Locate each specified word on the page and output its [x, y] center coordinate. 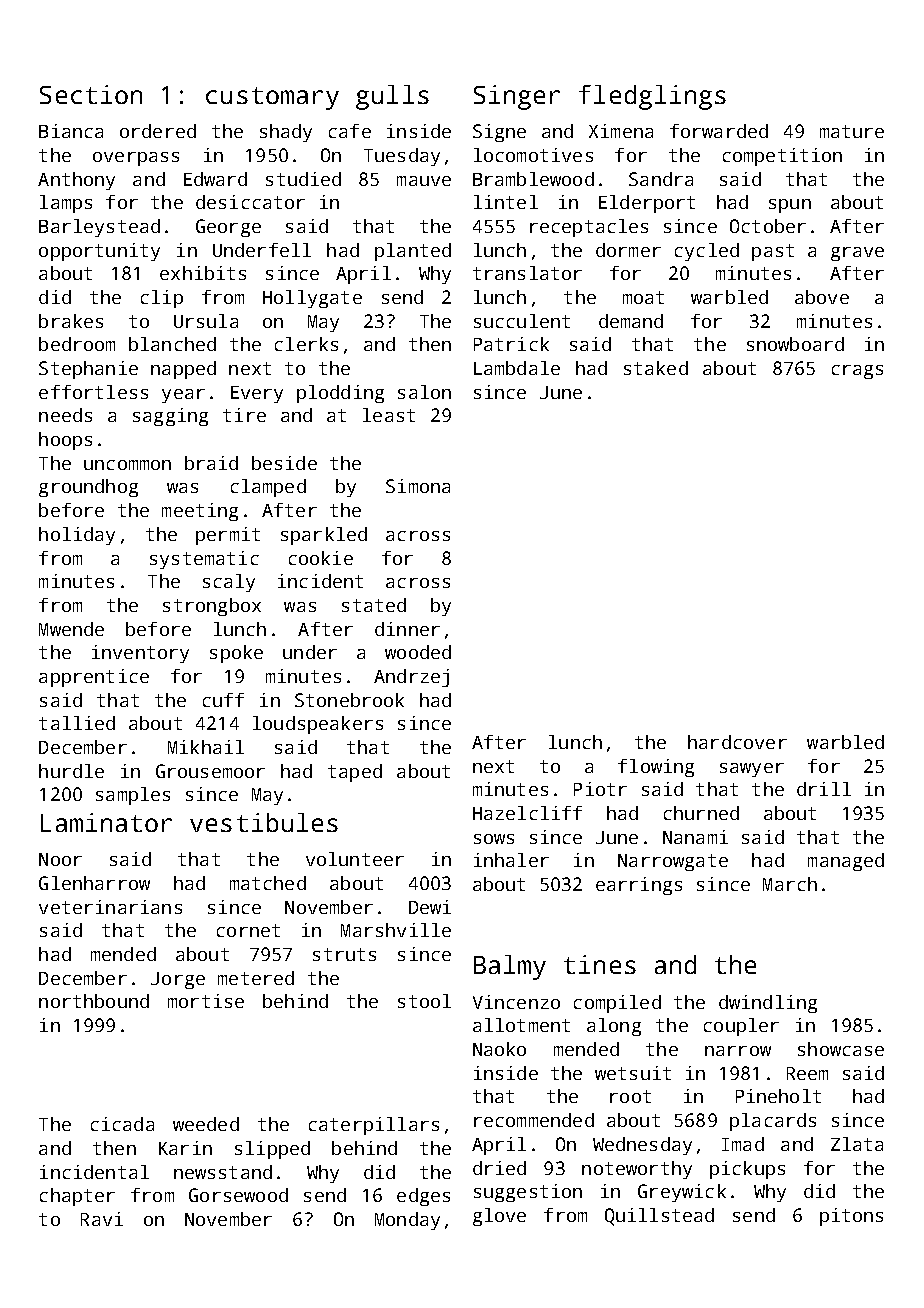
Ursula [206, 321]
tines [600, 964]
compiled [617, 1004]
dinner [407, 629]
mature [852, 131]
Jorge [178, 980]
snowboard [795, 344]
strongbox [212, 607]
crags [857, 372]
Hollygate [312, 299]
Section [91, 94]
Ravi [102, 1219]
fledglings [652, 97]
